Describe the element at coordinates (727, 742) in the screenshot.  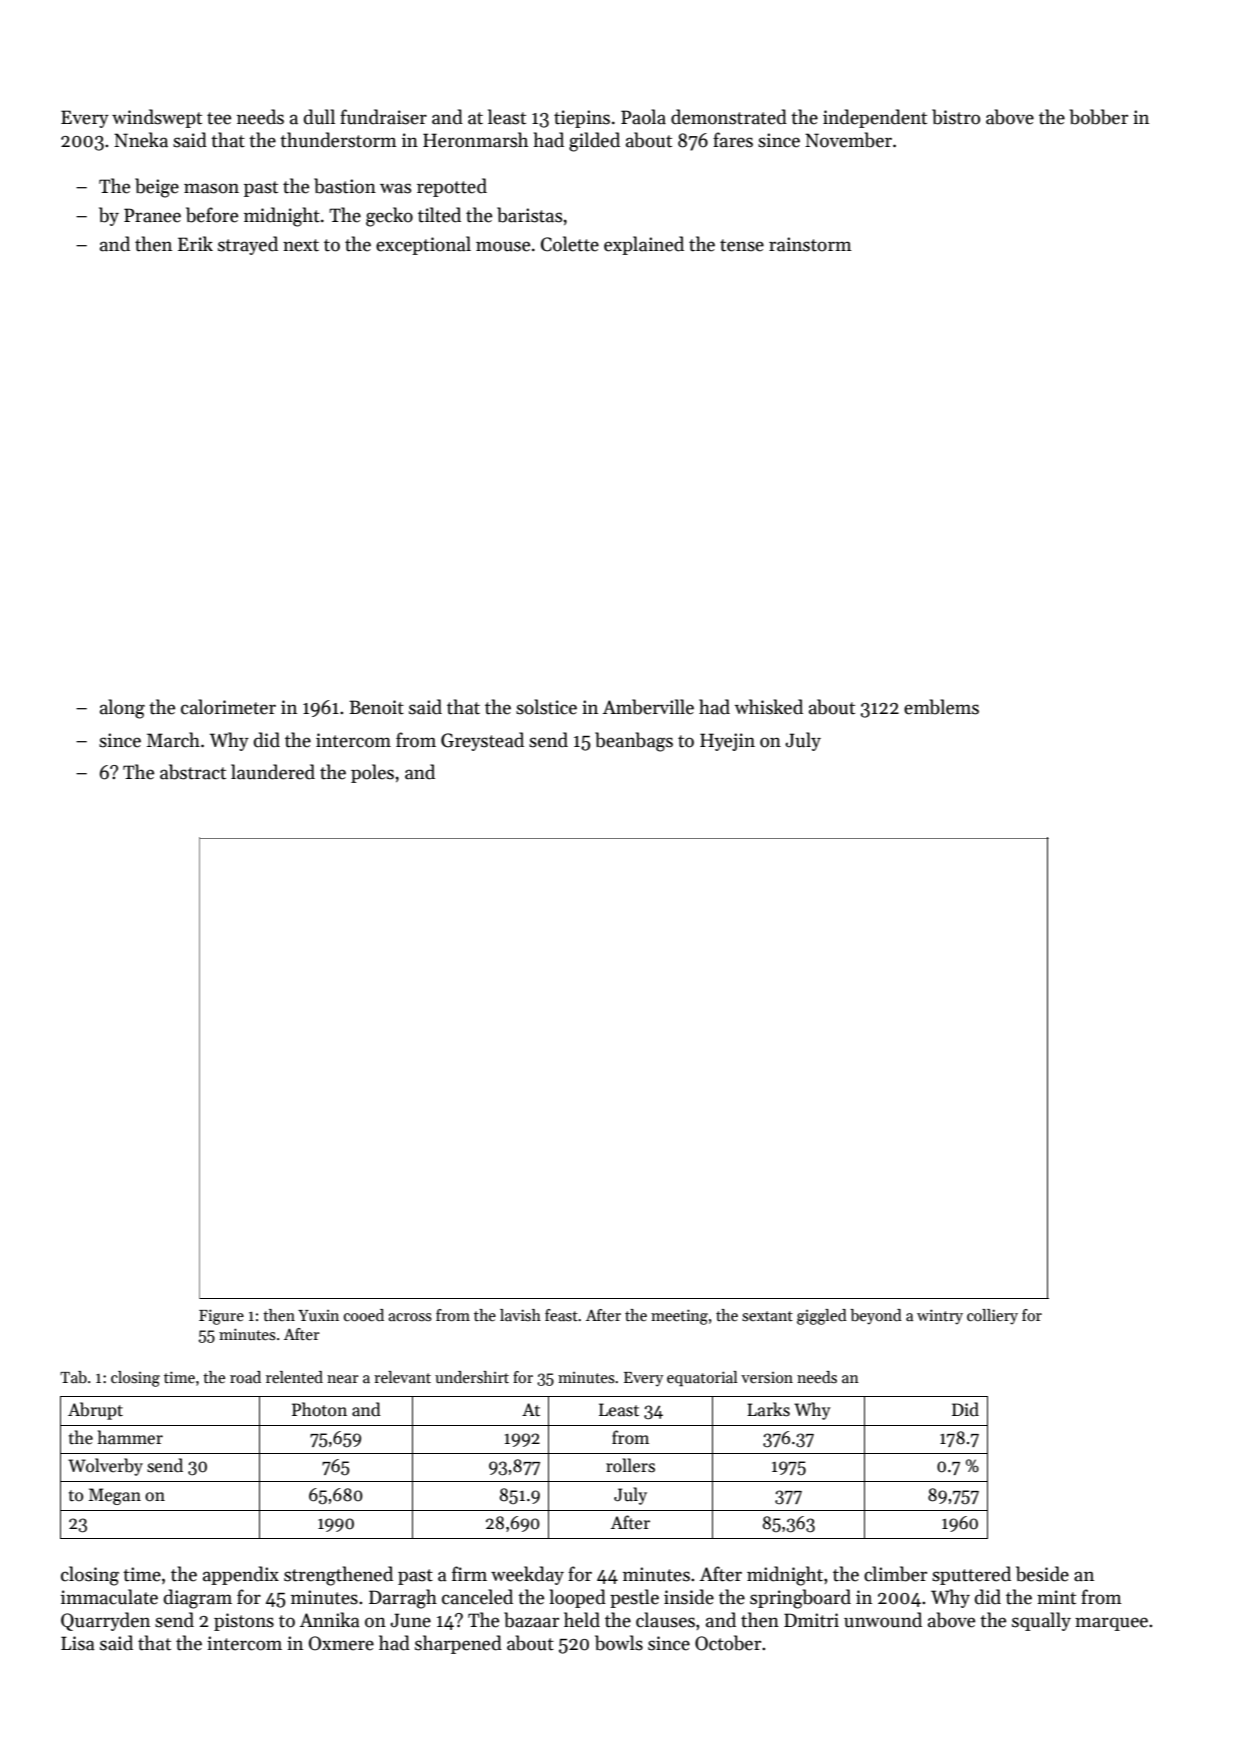
I see `Hyejin` at that location.
